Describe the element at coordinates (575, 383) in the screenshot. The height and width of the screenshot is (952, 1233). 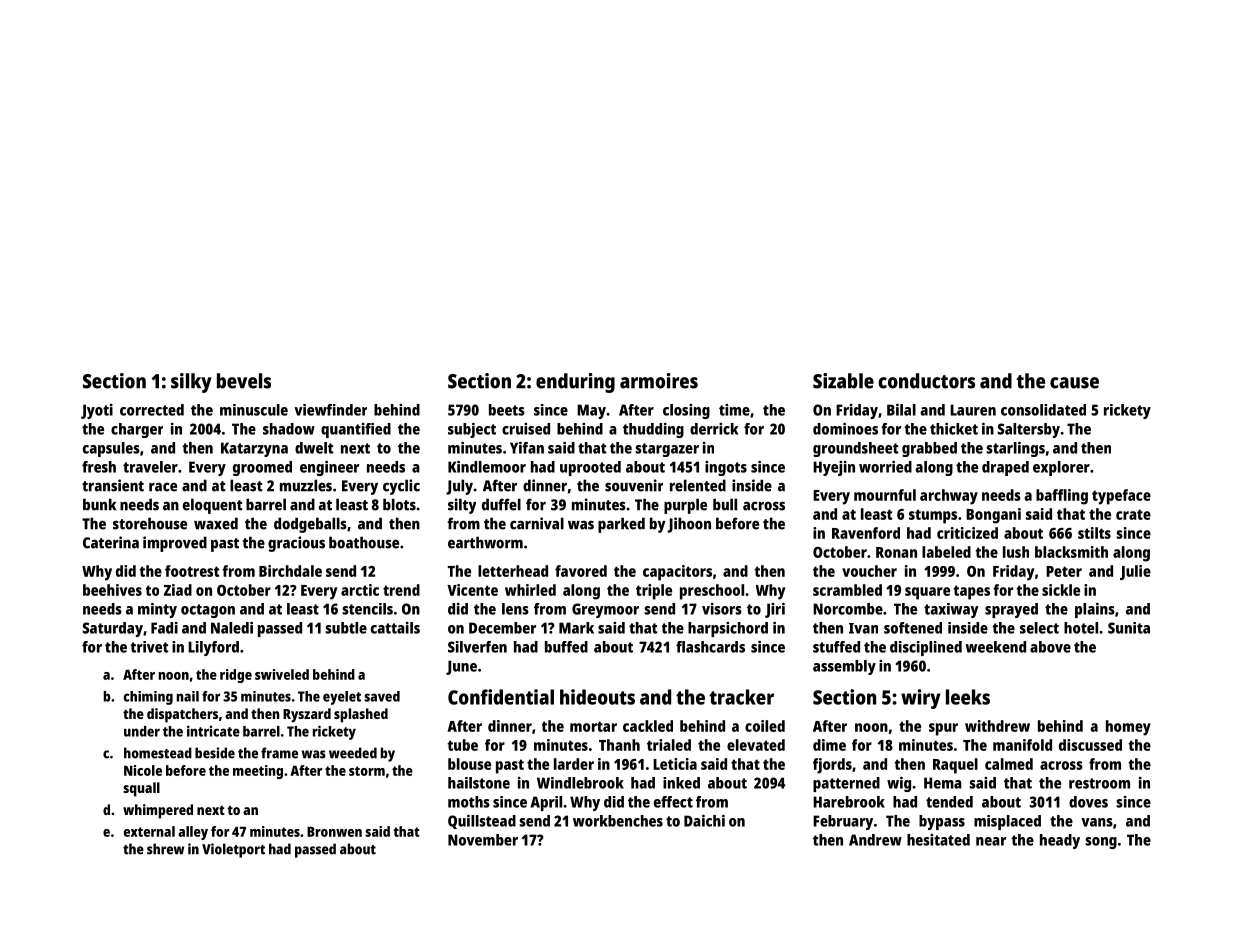
I see `enduring` at that location.
